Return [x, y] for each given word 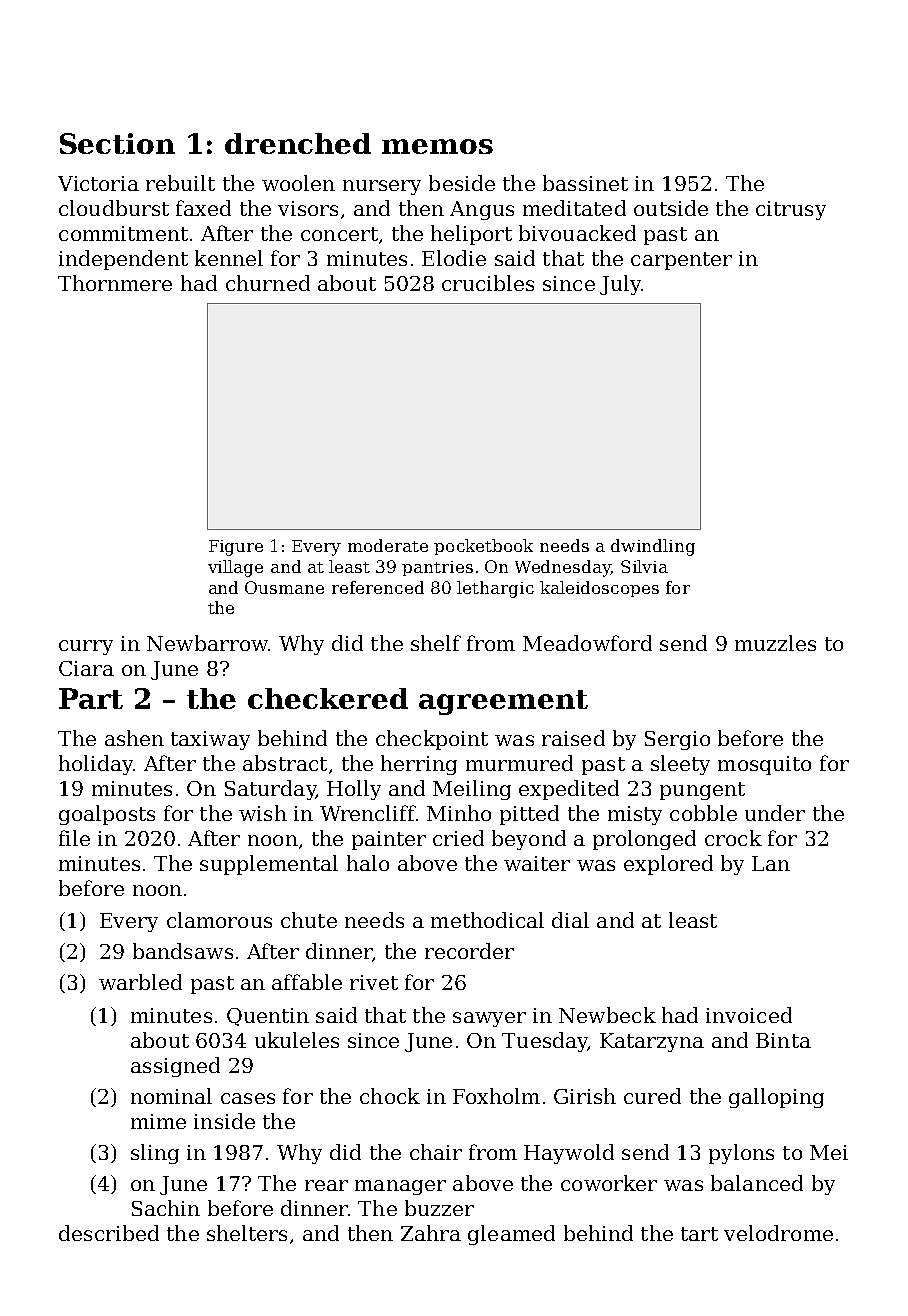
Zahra [431, 1233]
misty [635, 815]
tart [699, 1234]
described [109, 1233]
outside [671, 208]
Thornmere [115, 283]
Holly [354, 790]
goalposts [107, 815]
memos [437, 146]
